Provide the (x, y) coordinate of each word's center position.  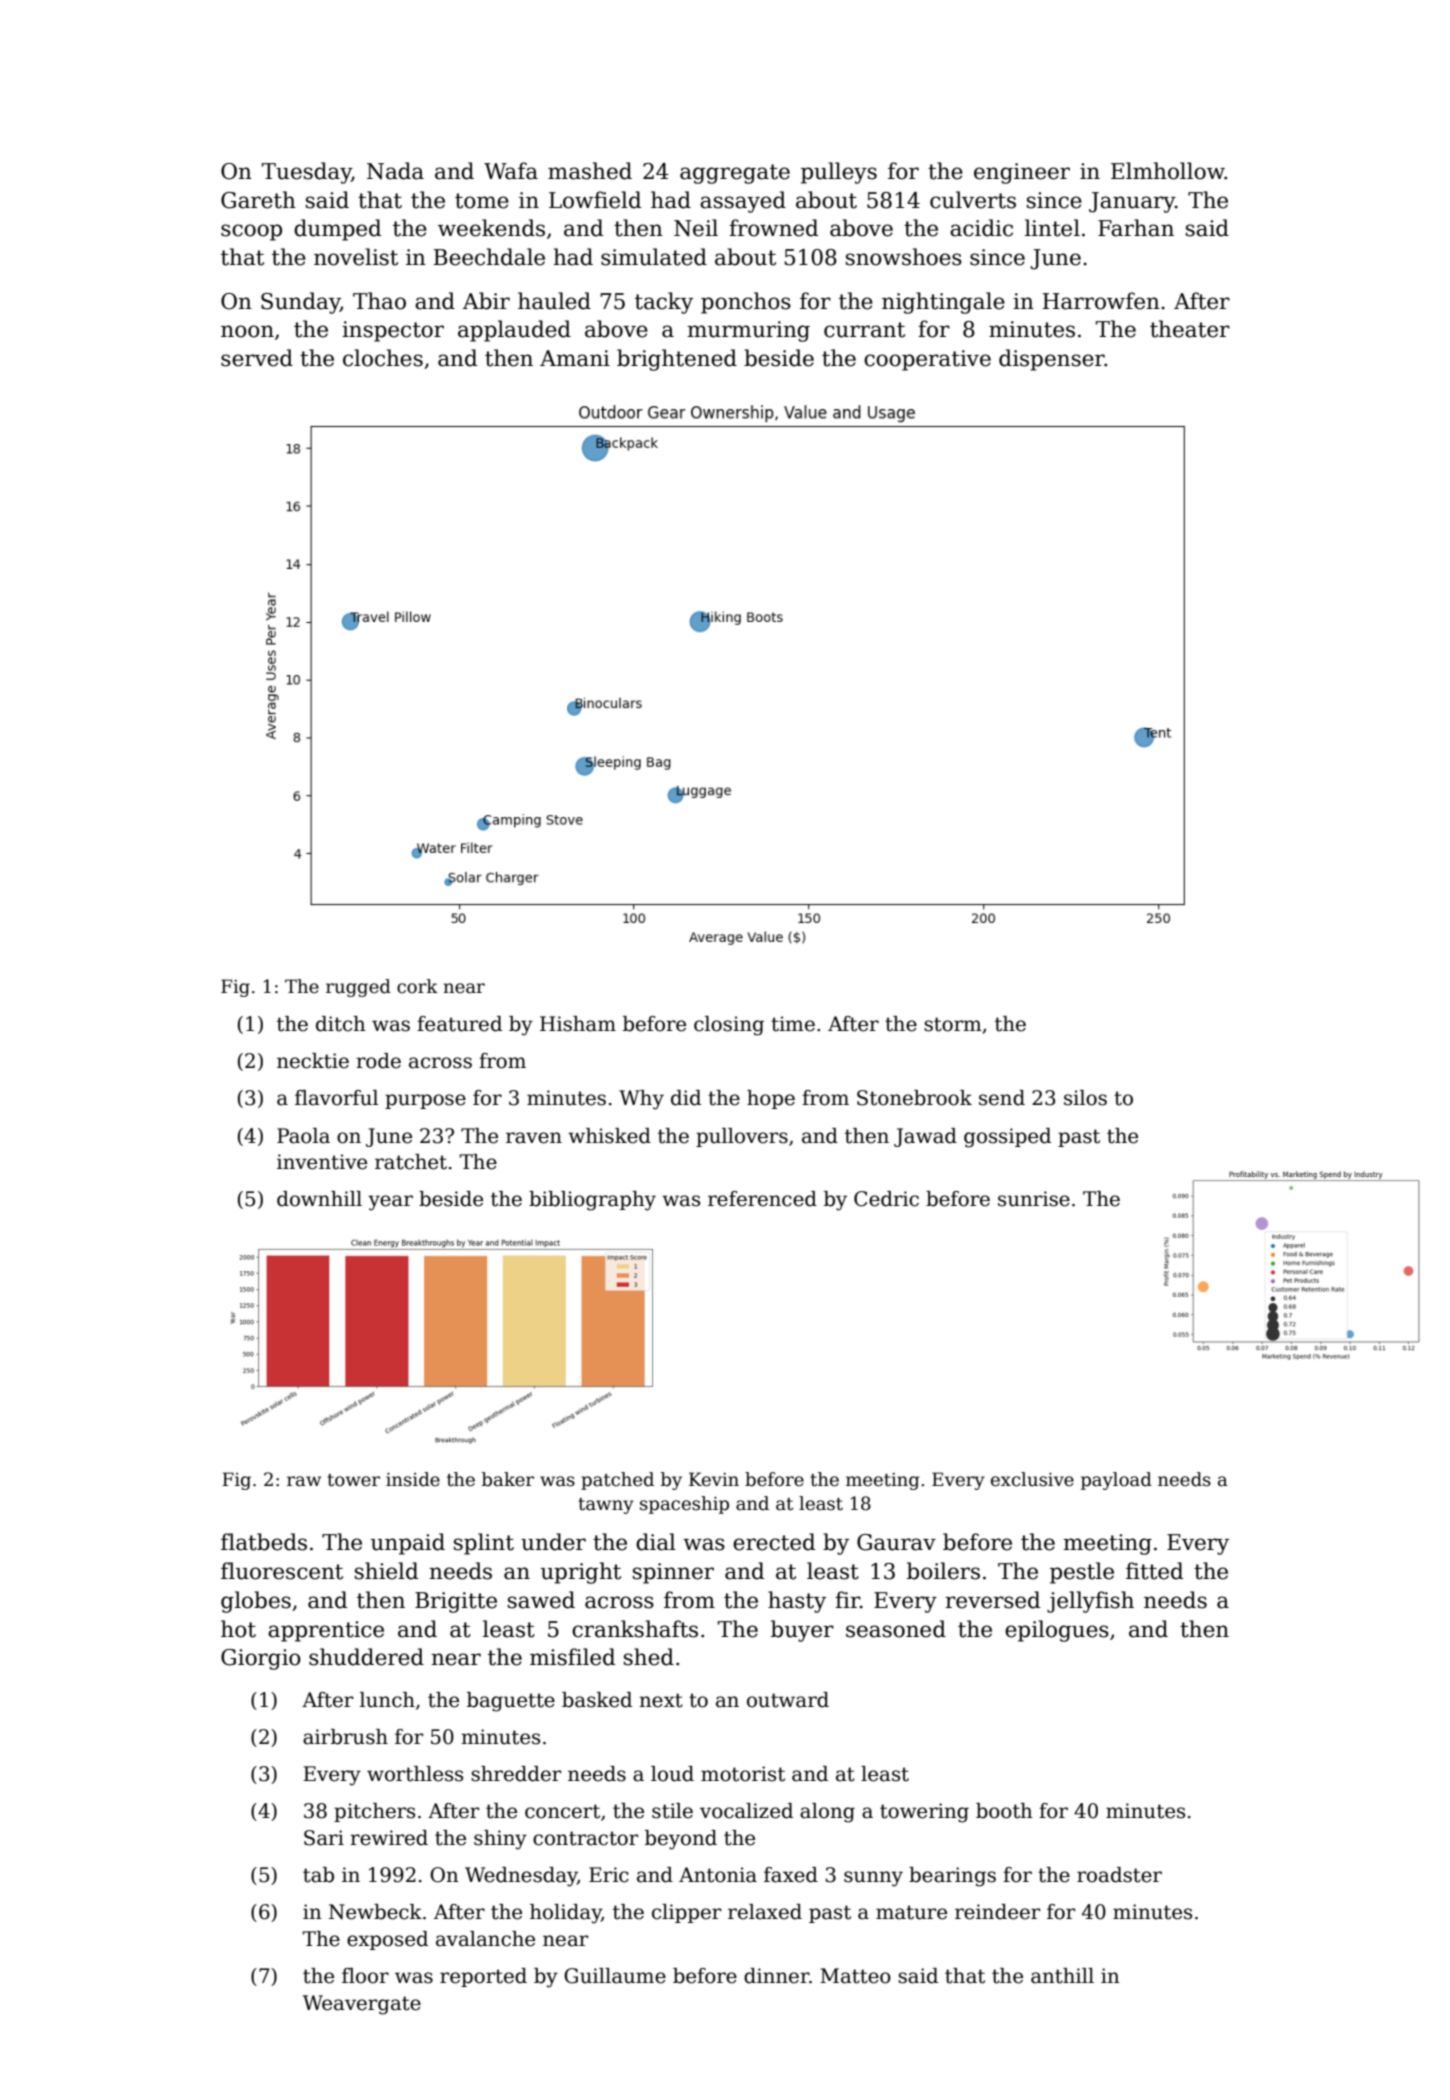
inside (413, 1479)
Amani (575, 358)
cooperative (927, 360)
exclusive (1032, 1479)
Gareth (258, 200)
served (257, 358)
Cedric (886, 1199)
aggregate (735, 174)
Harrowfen (1101, 301)
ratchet (411, 1162)
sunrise (1034, 1199)
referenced (762, 1199)
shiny (500, 1840)
